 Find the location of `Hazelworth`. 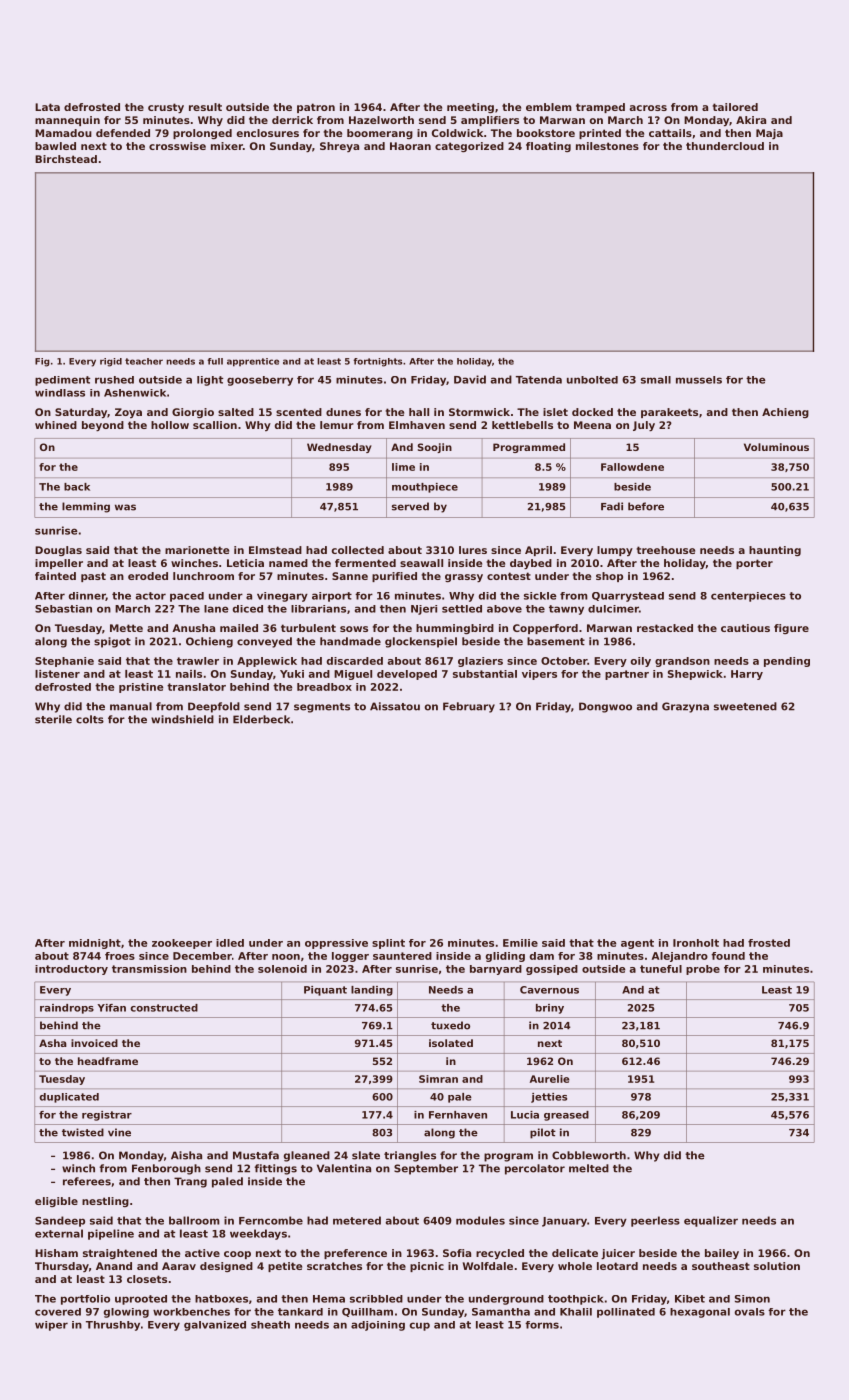

Hazelworth is located at coordinates (381, 120).
